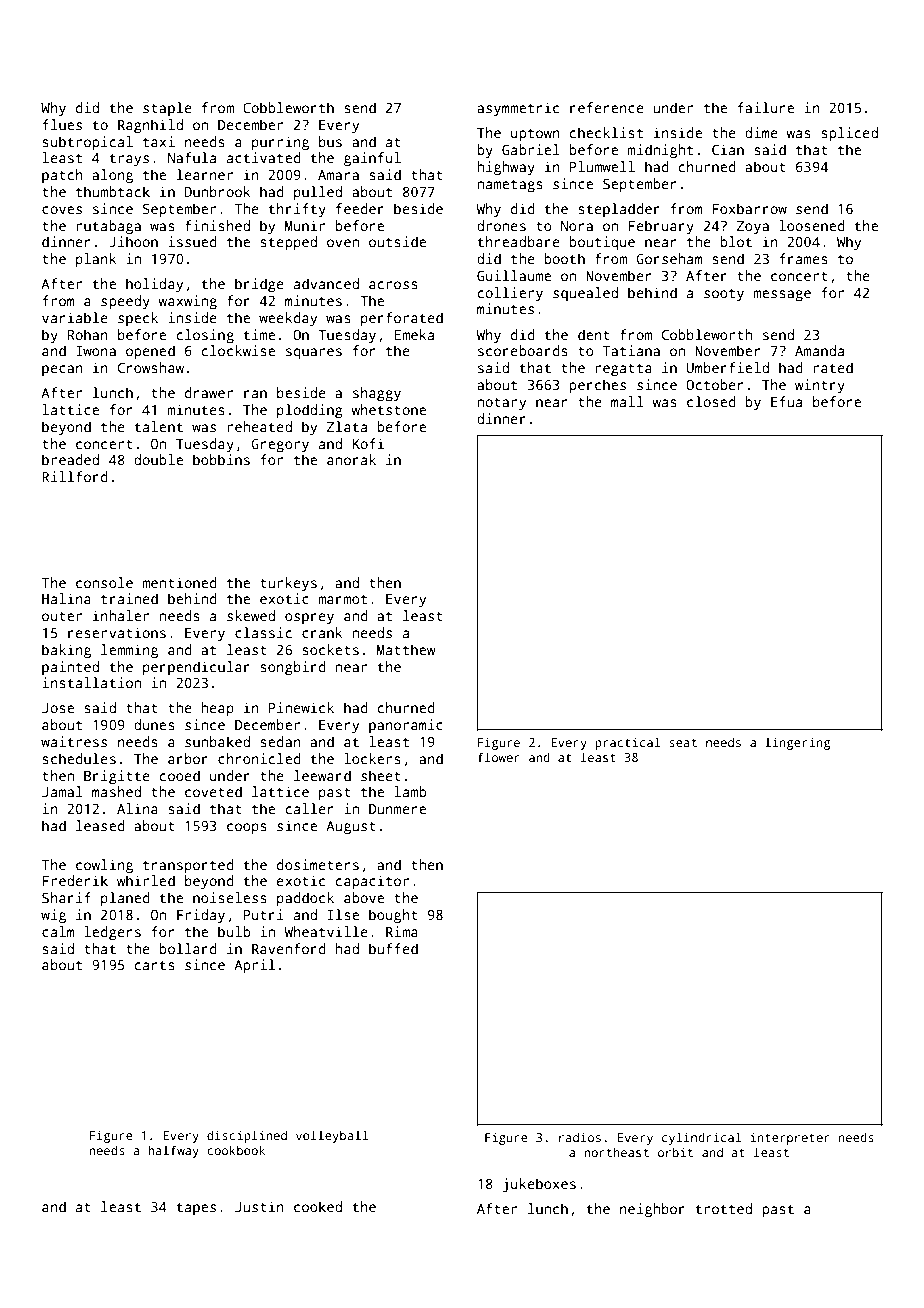 The height and width of the image is (1308, 924). Describe the element at coordinates (173, 1151) in the image. I see `halfway` at that location.
